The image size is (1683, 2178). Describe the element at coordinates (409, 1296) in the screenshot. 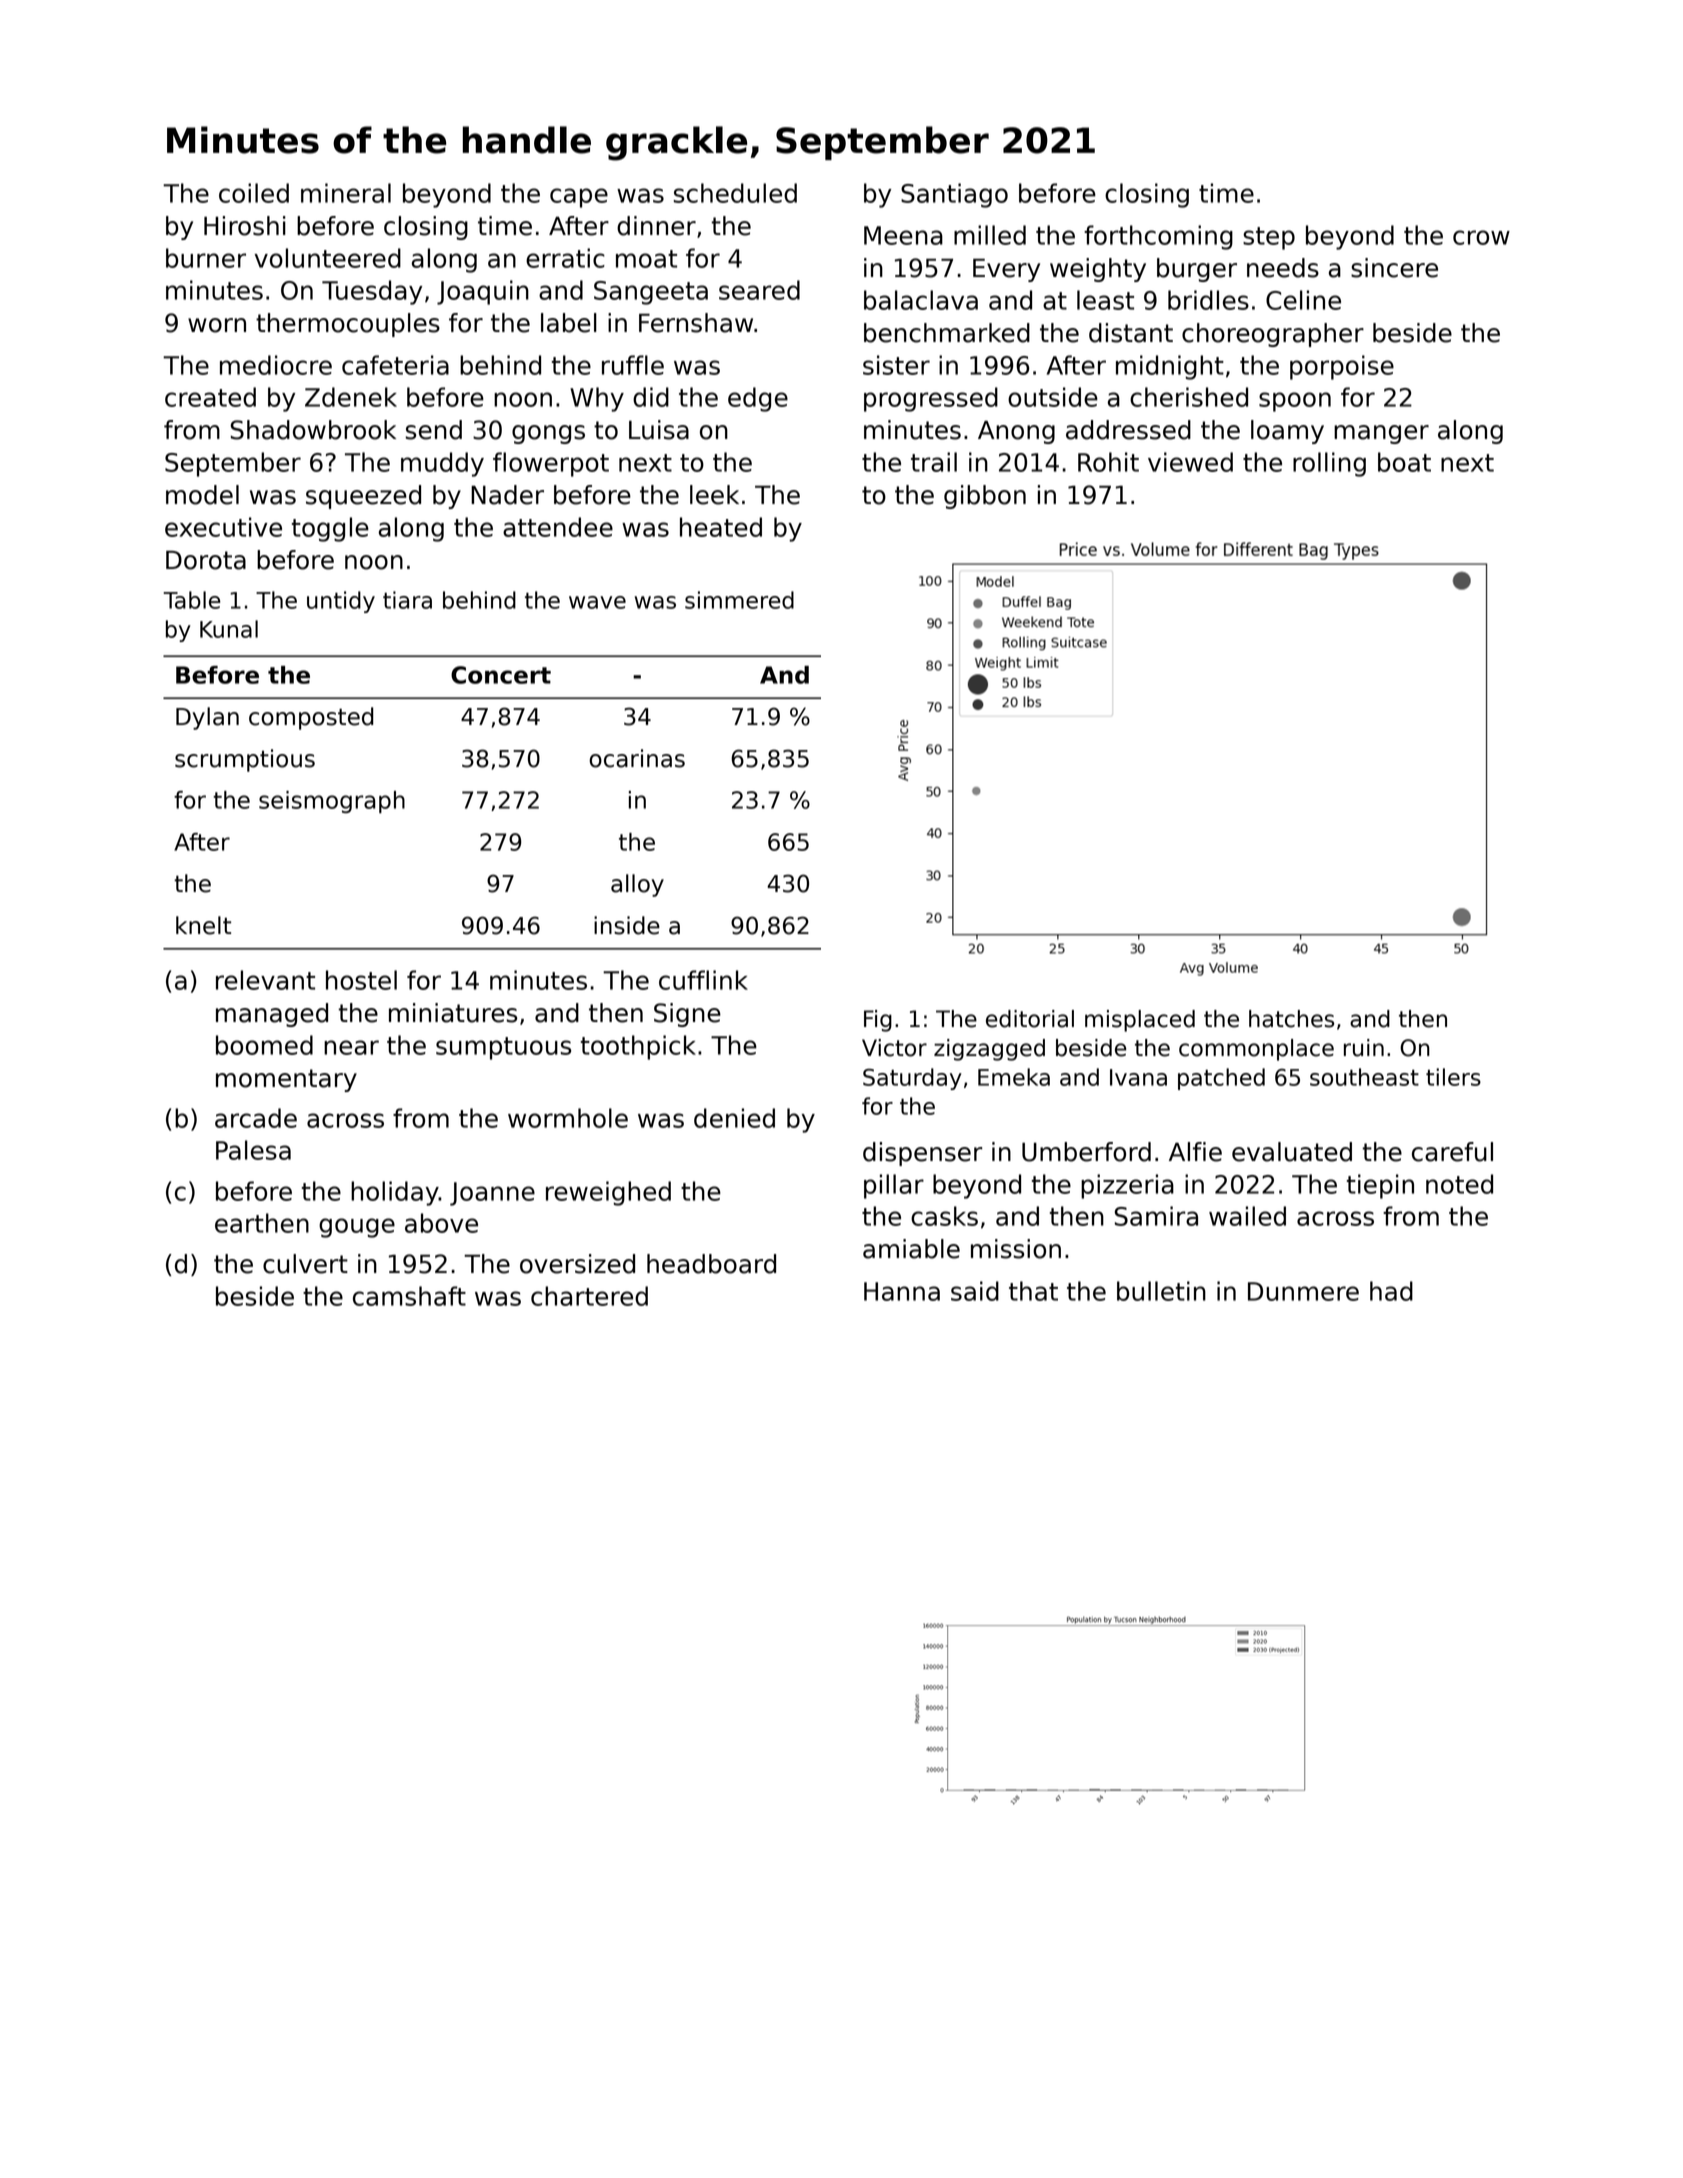

I see `camshaft` at that location.
